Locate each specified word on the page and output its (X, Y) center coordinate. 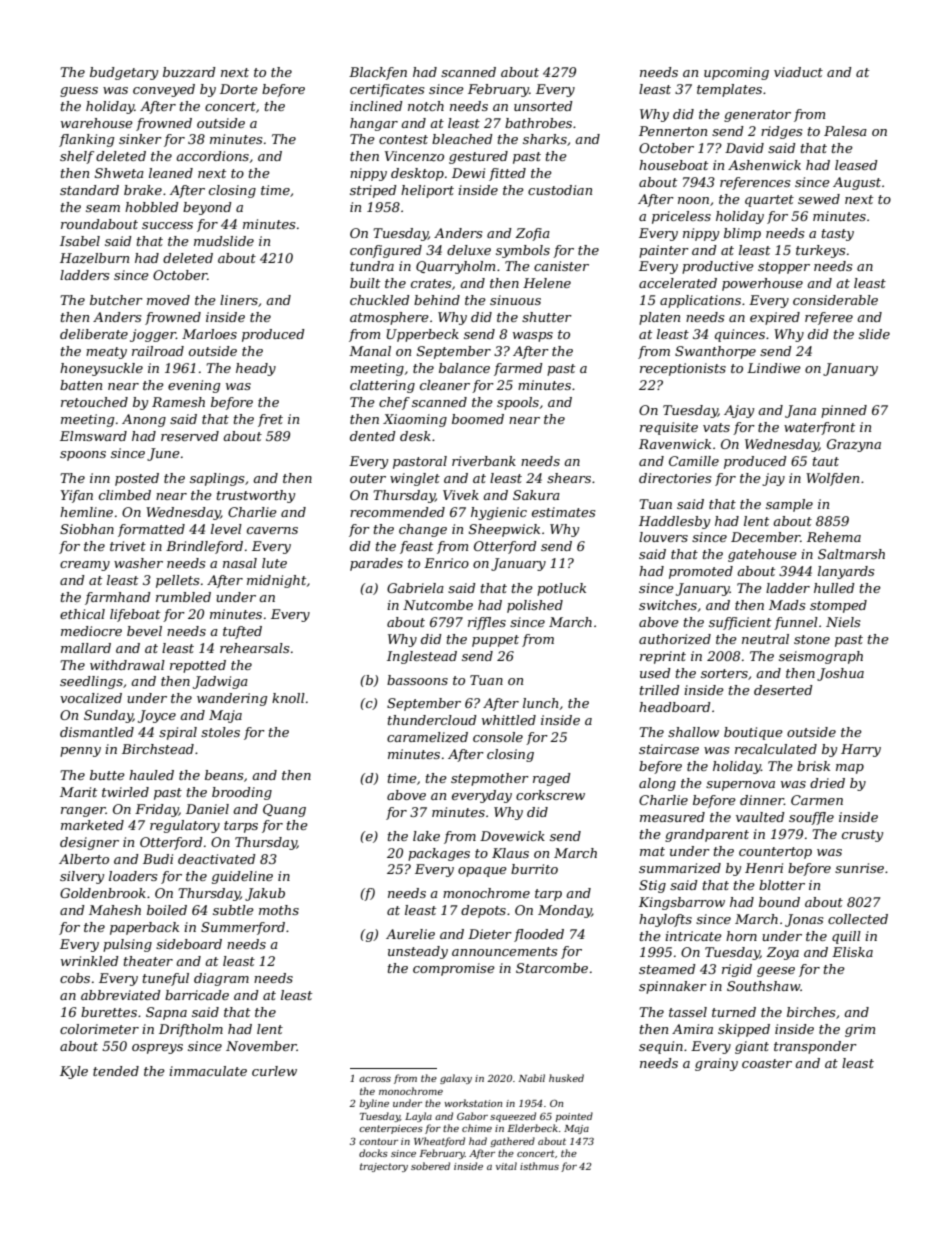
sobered (430, 1166)
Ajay (739, 411)
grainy (716, 1064)
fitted (507, 174)
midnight (276, 581)
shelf (77, 157)
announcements (504, 951)
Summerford (243, 928)
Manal (370, 351)
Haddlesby (674, 522)
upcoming (736, 73)
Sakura (536, 495)
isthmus (539, 1166)
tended (116, 1071)
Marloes (209, 334)
